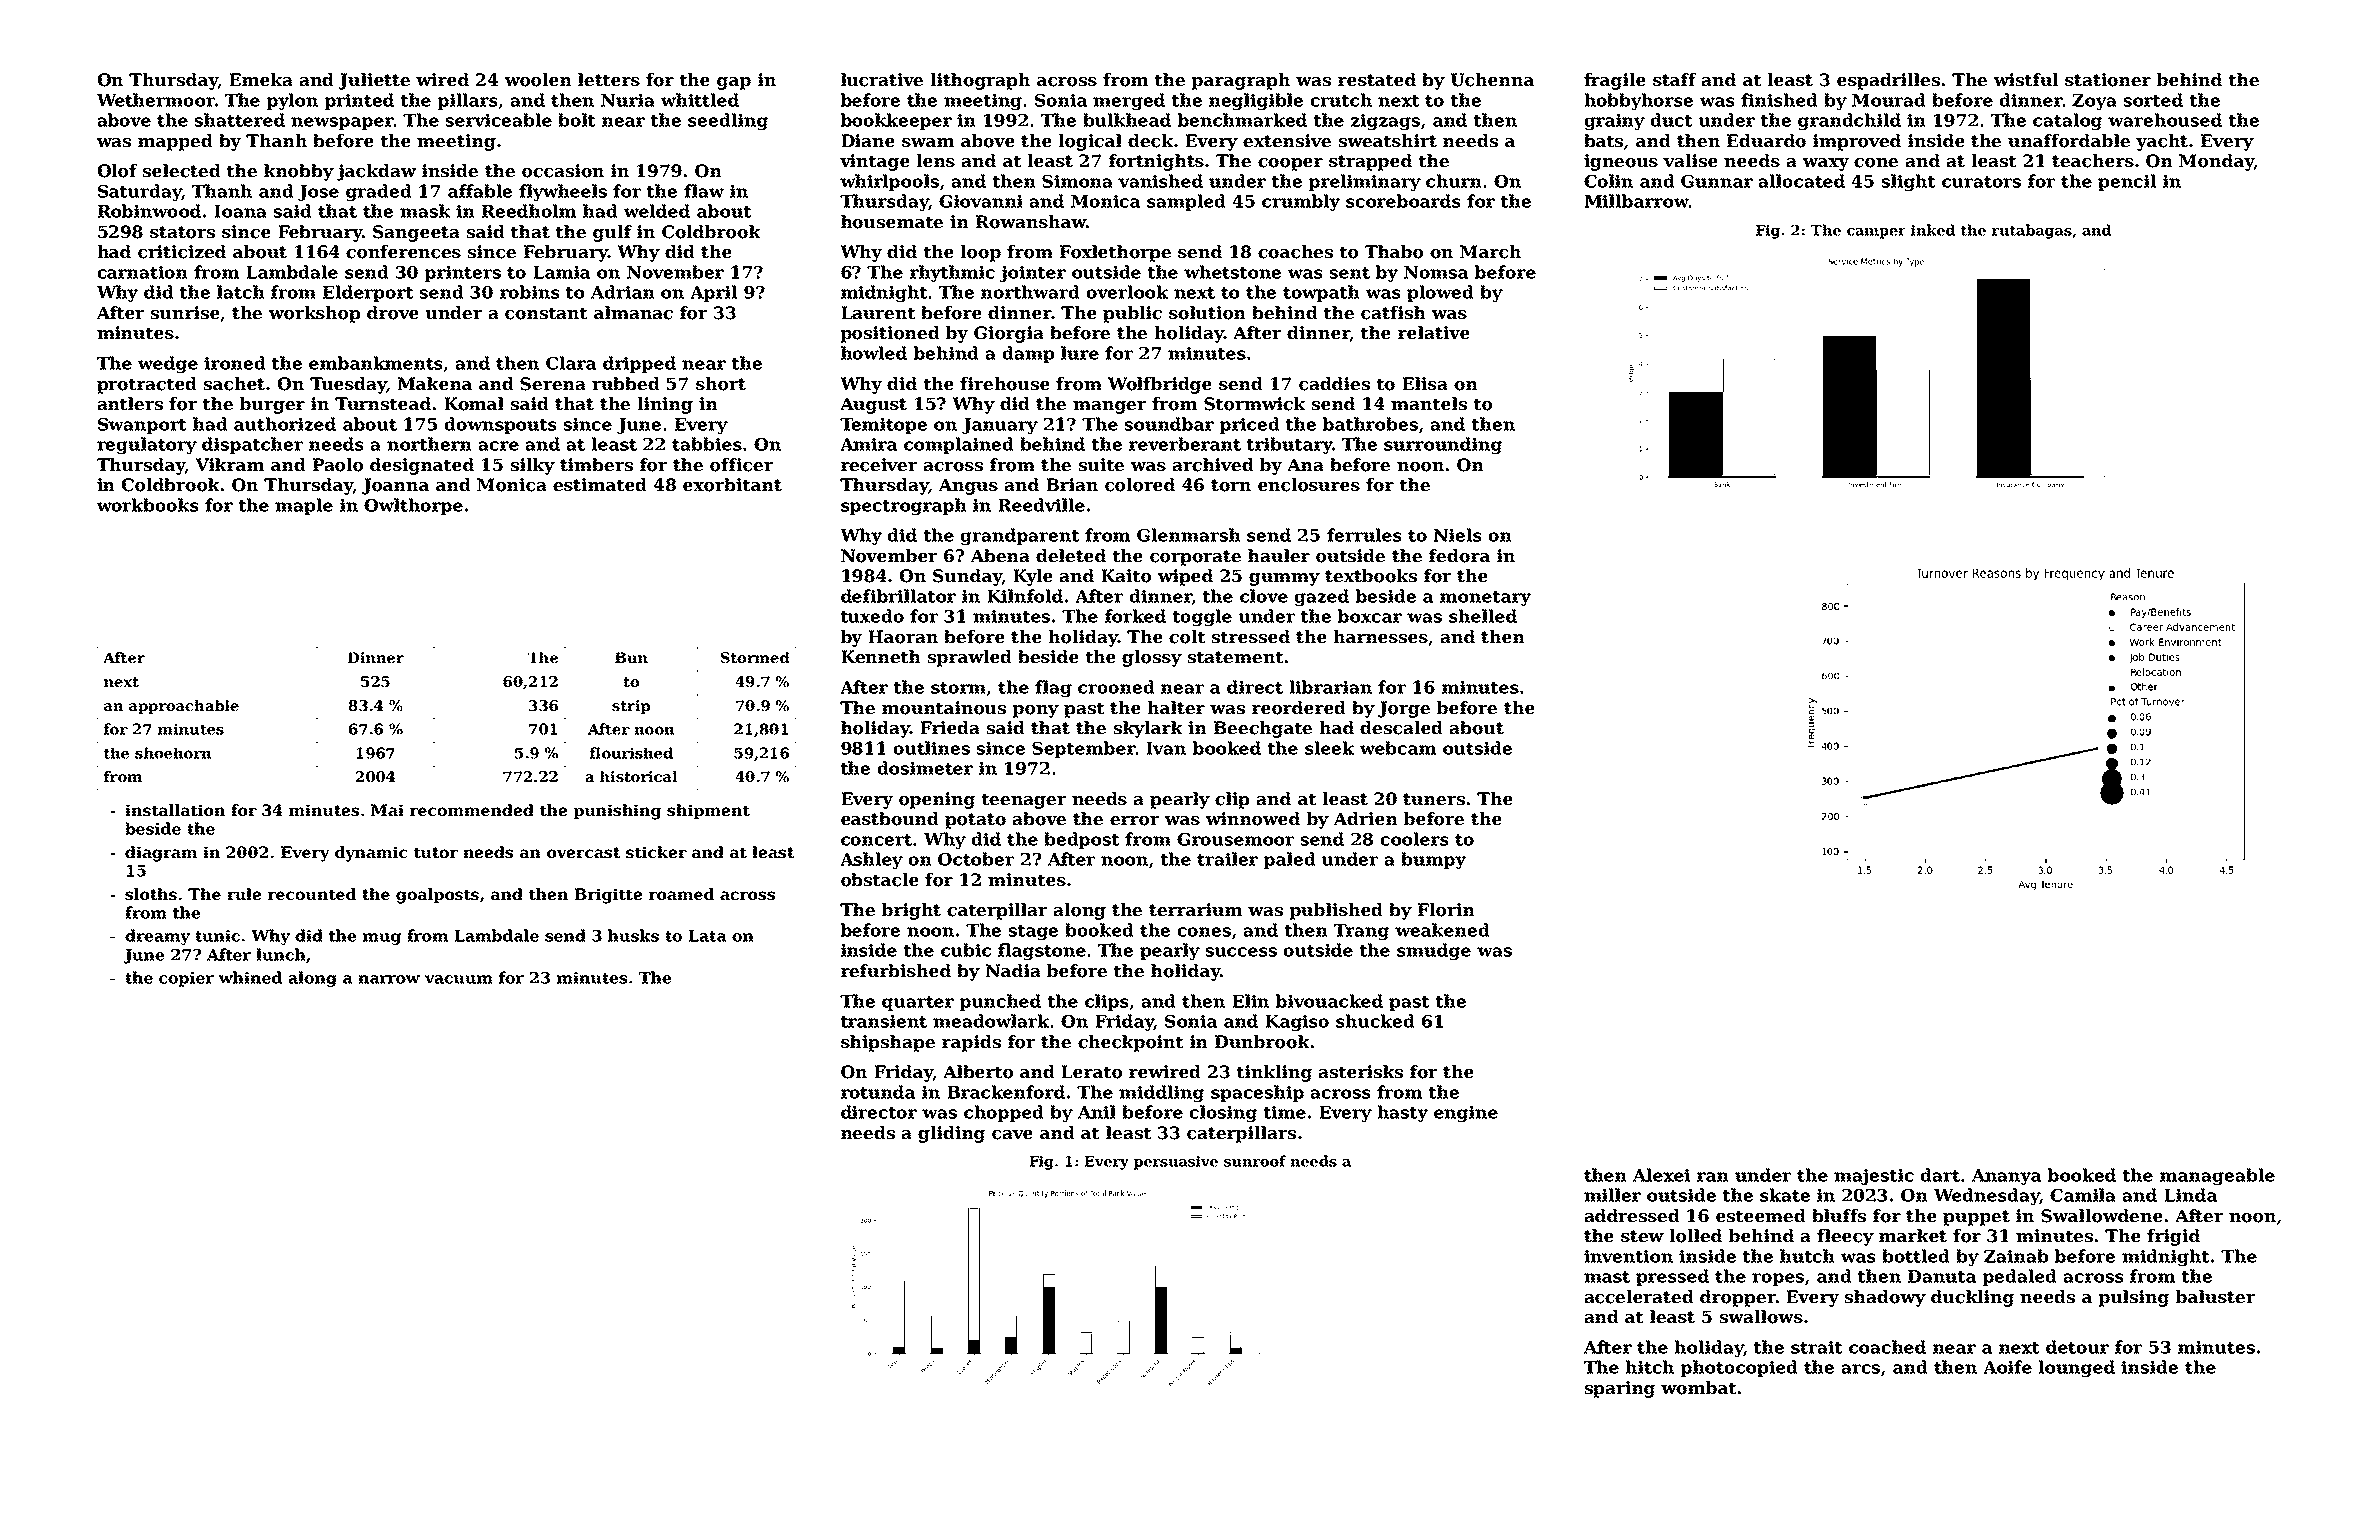 Image resolution: width=2380 pixels, height=1540 pixels. I want to click on copier, so click(186, 979).
